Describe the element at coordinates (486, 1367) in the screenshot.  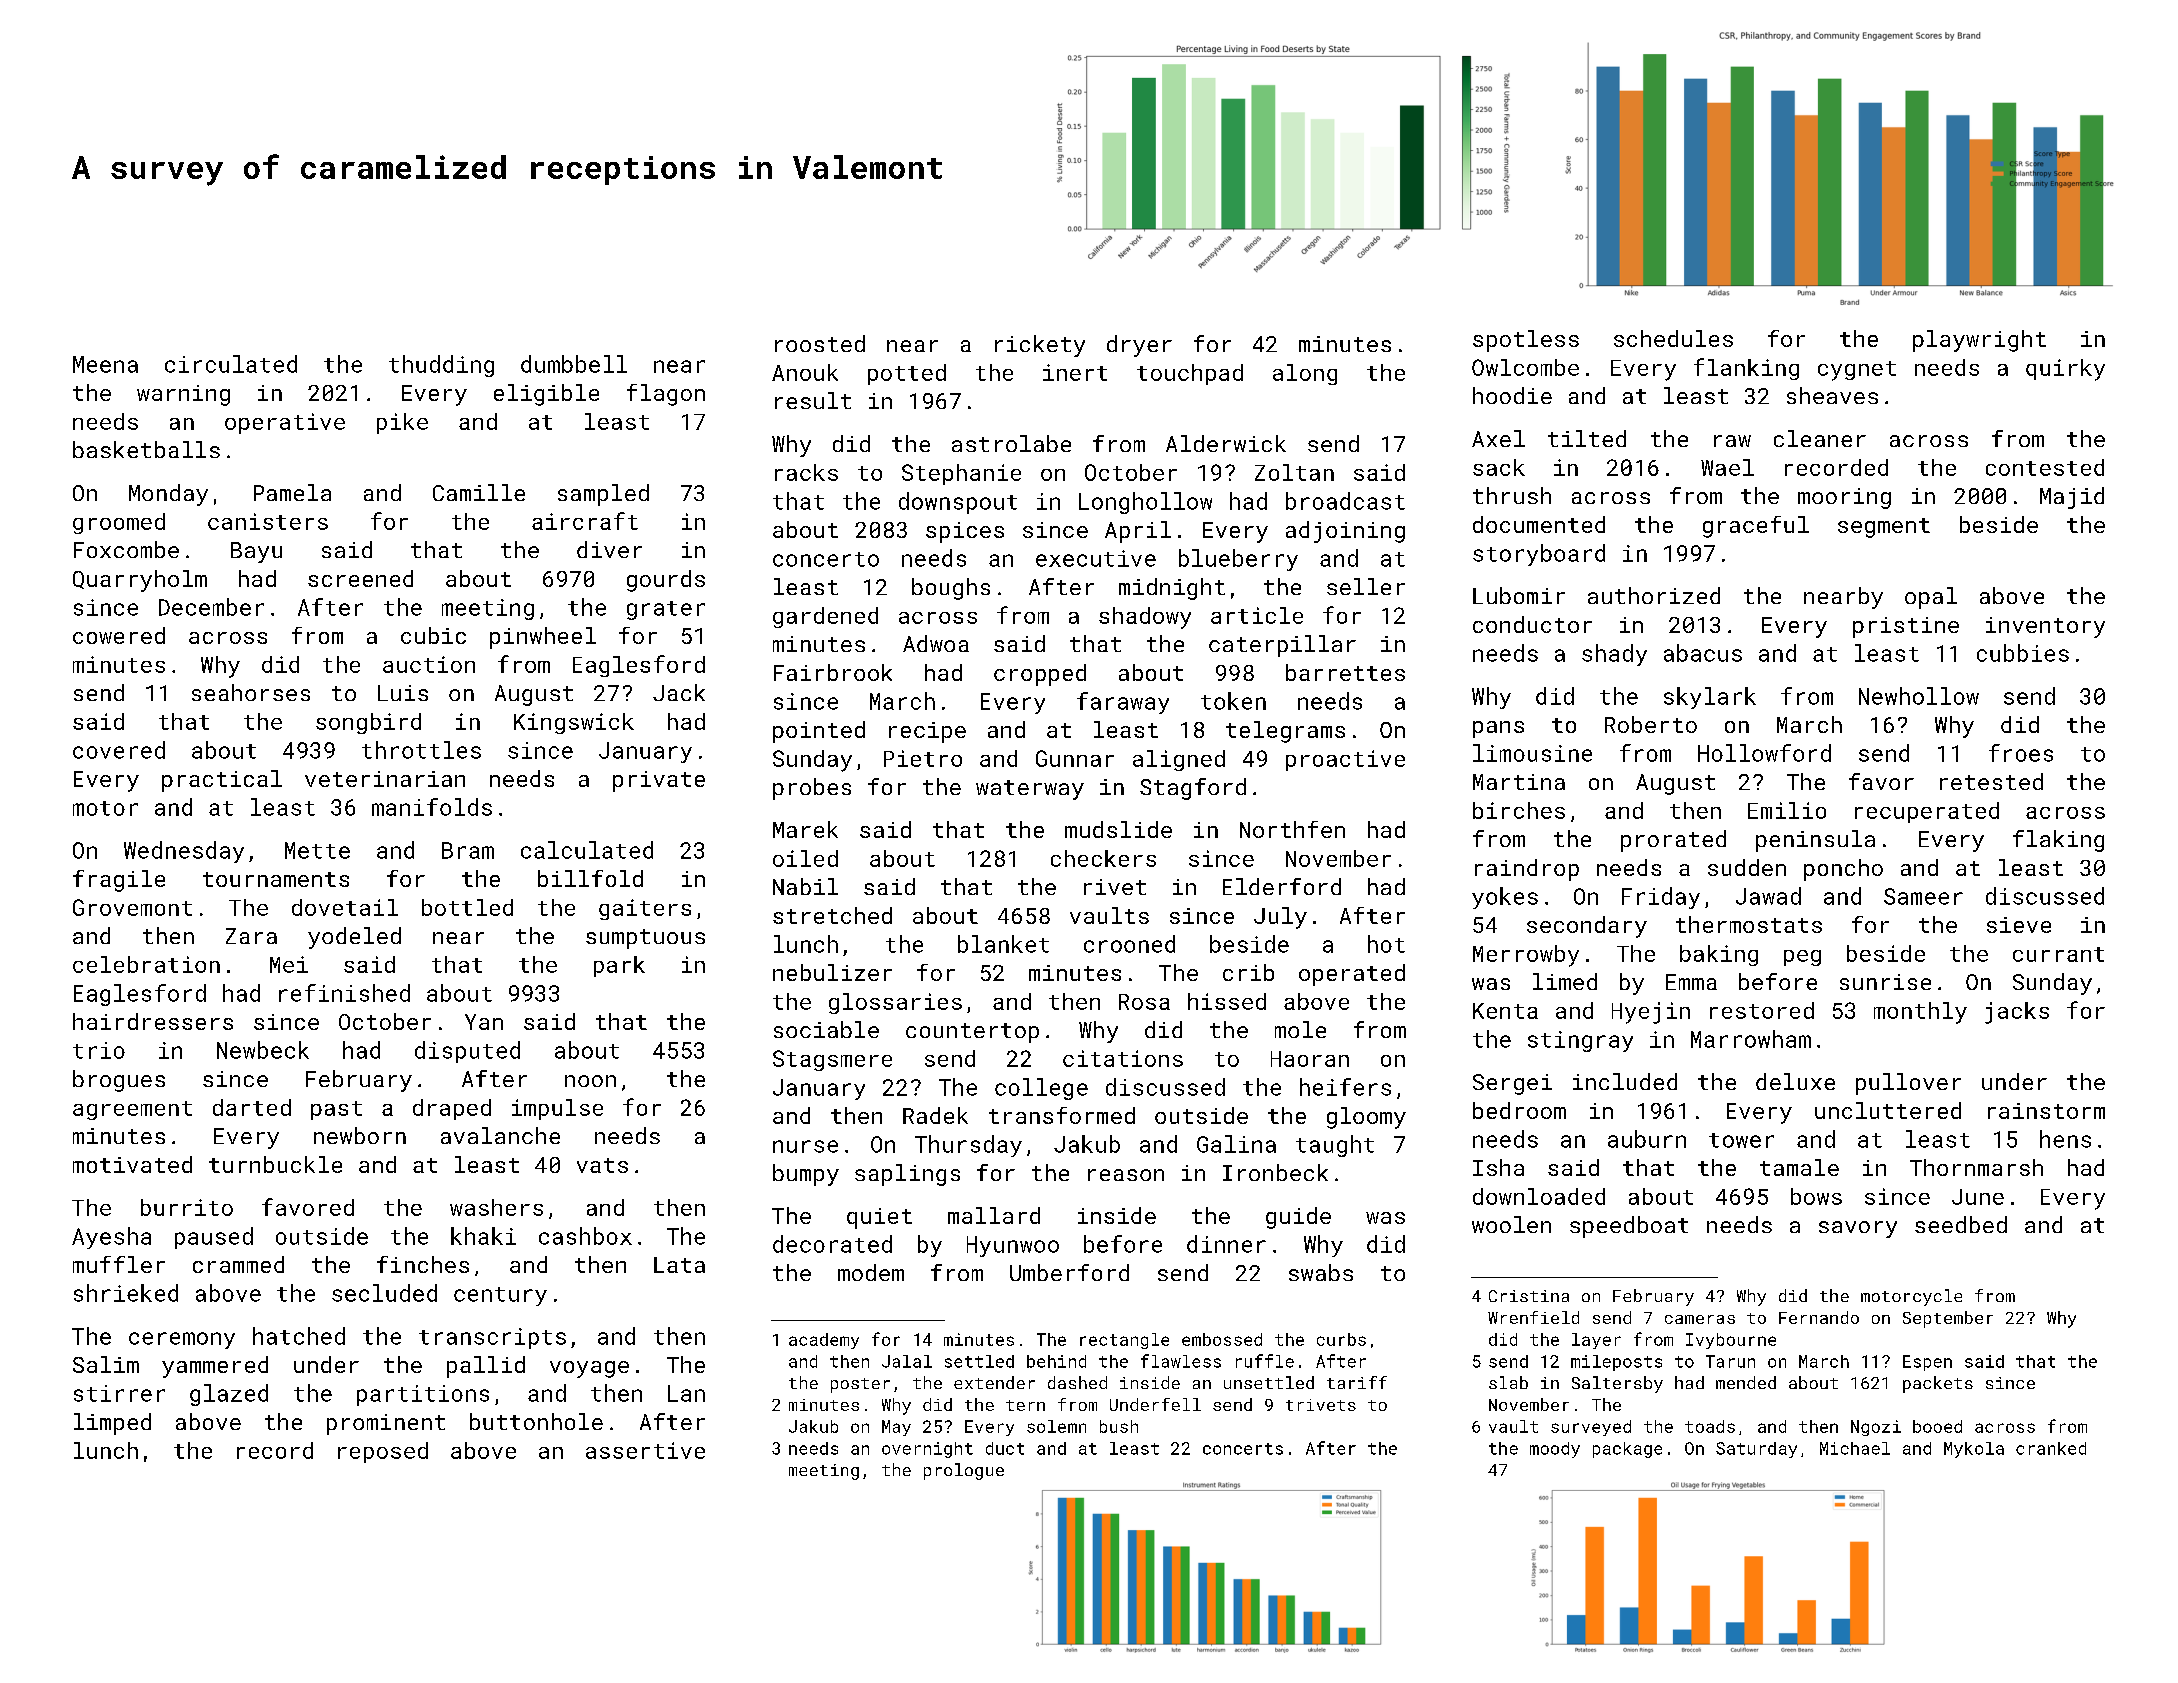
I see `pallid` at that location.
